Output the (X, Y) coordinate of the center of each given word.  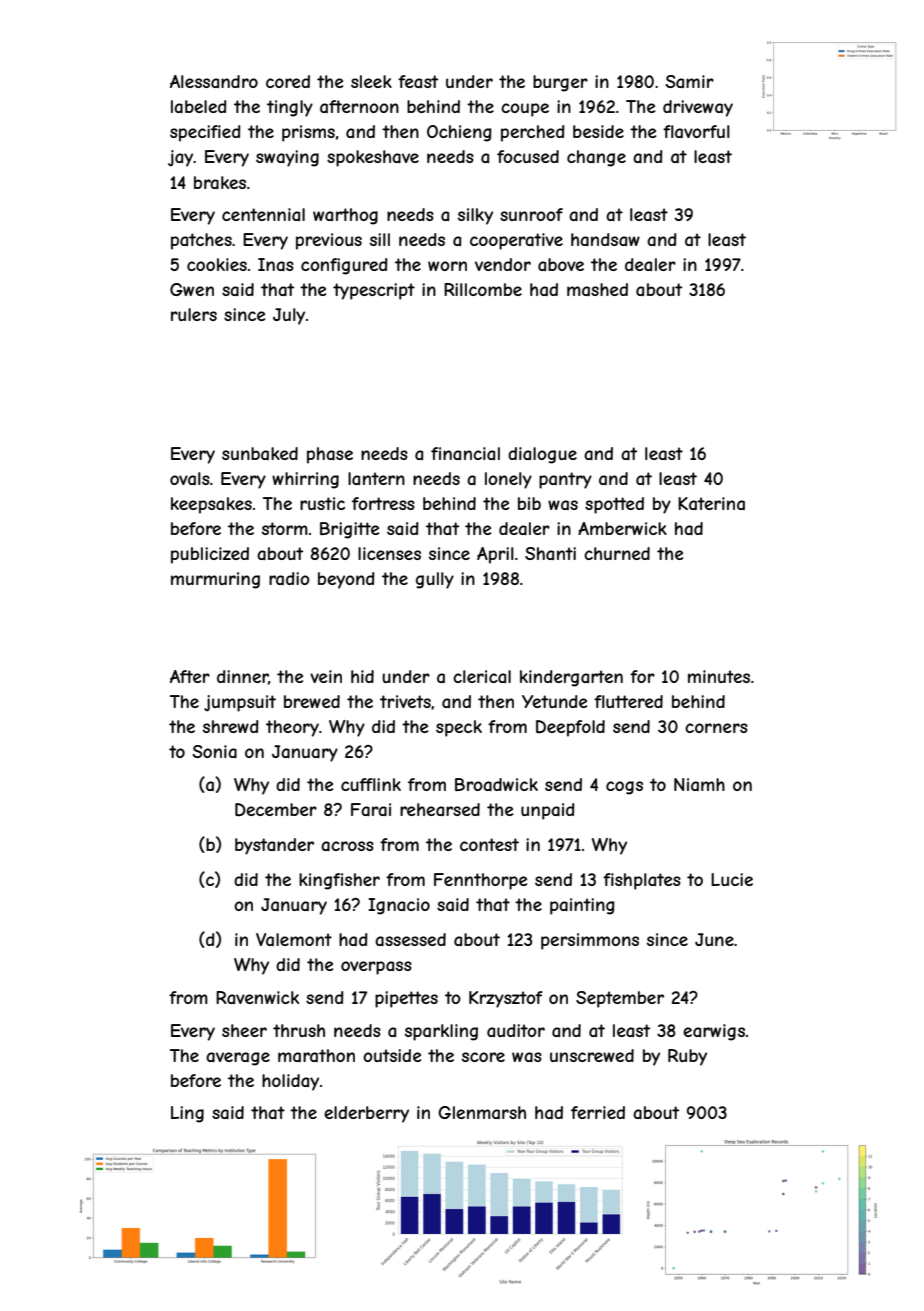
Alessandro (214, 81)
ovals (190, 478)
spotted (614, 505)
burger (560, 83)
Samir (690, 81)
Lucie (732, 879)
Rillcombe (483, 289)
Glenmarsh (482, 1112)
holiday (290, 1082)
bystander (274, 846)
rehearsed (440, 809)
